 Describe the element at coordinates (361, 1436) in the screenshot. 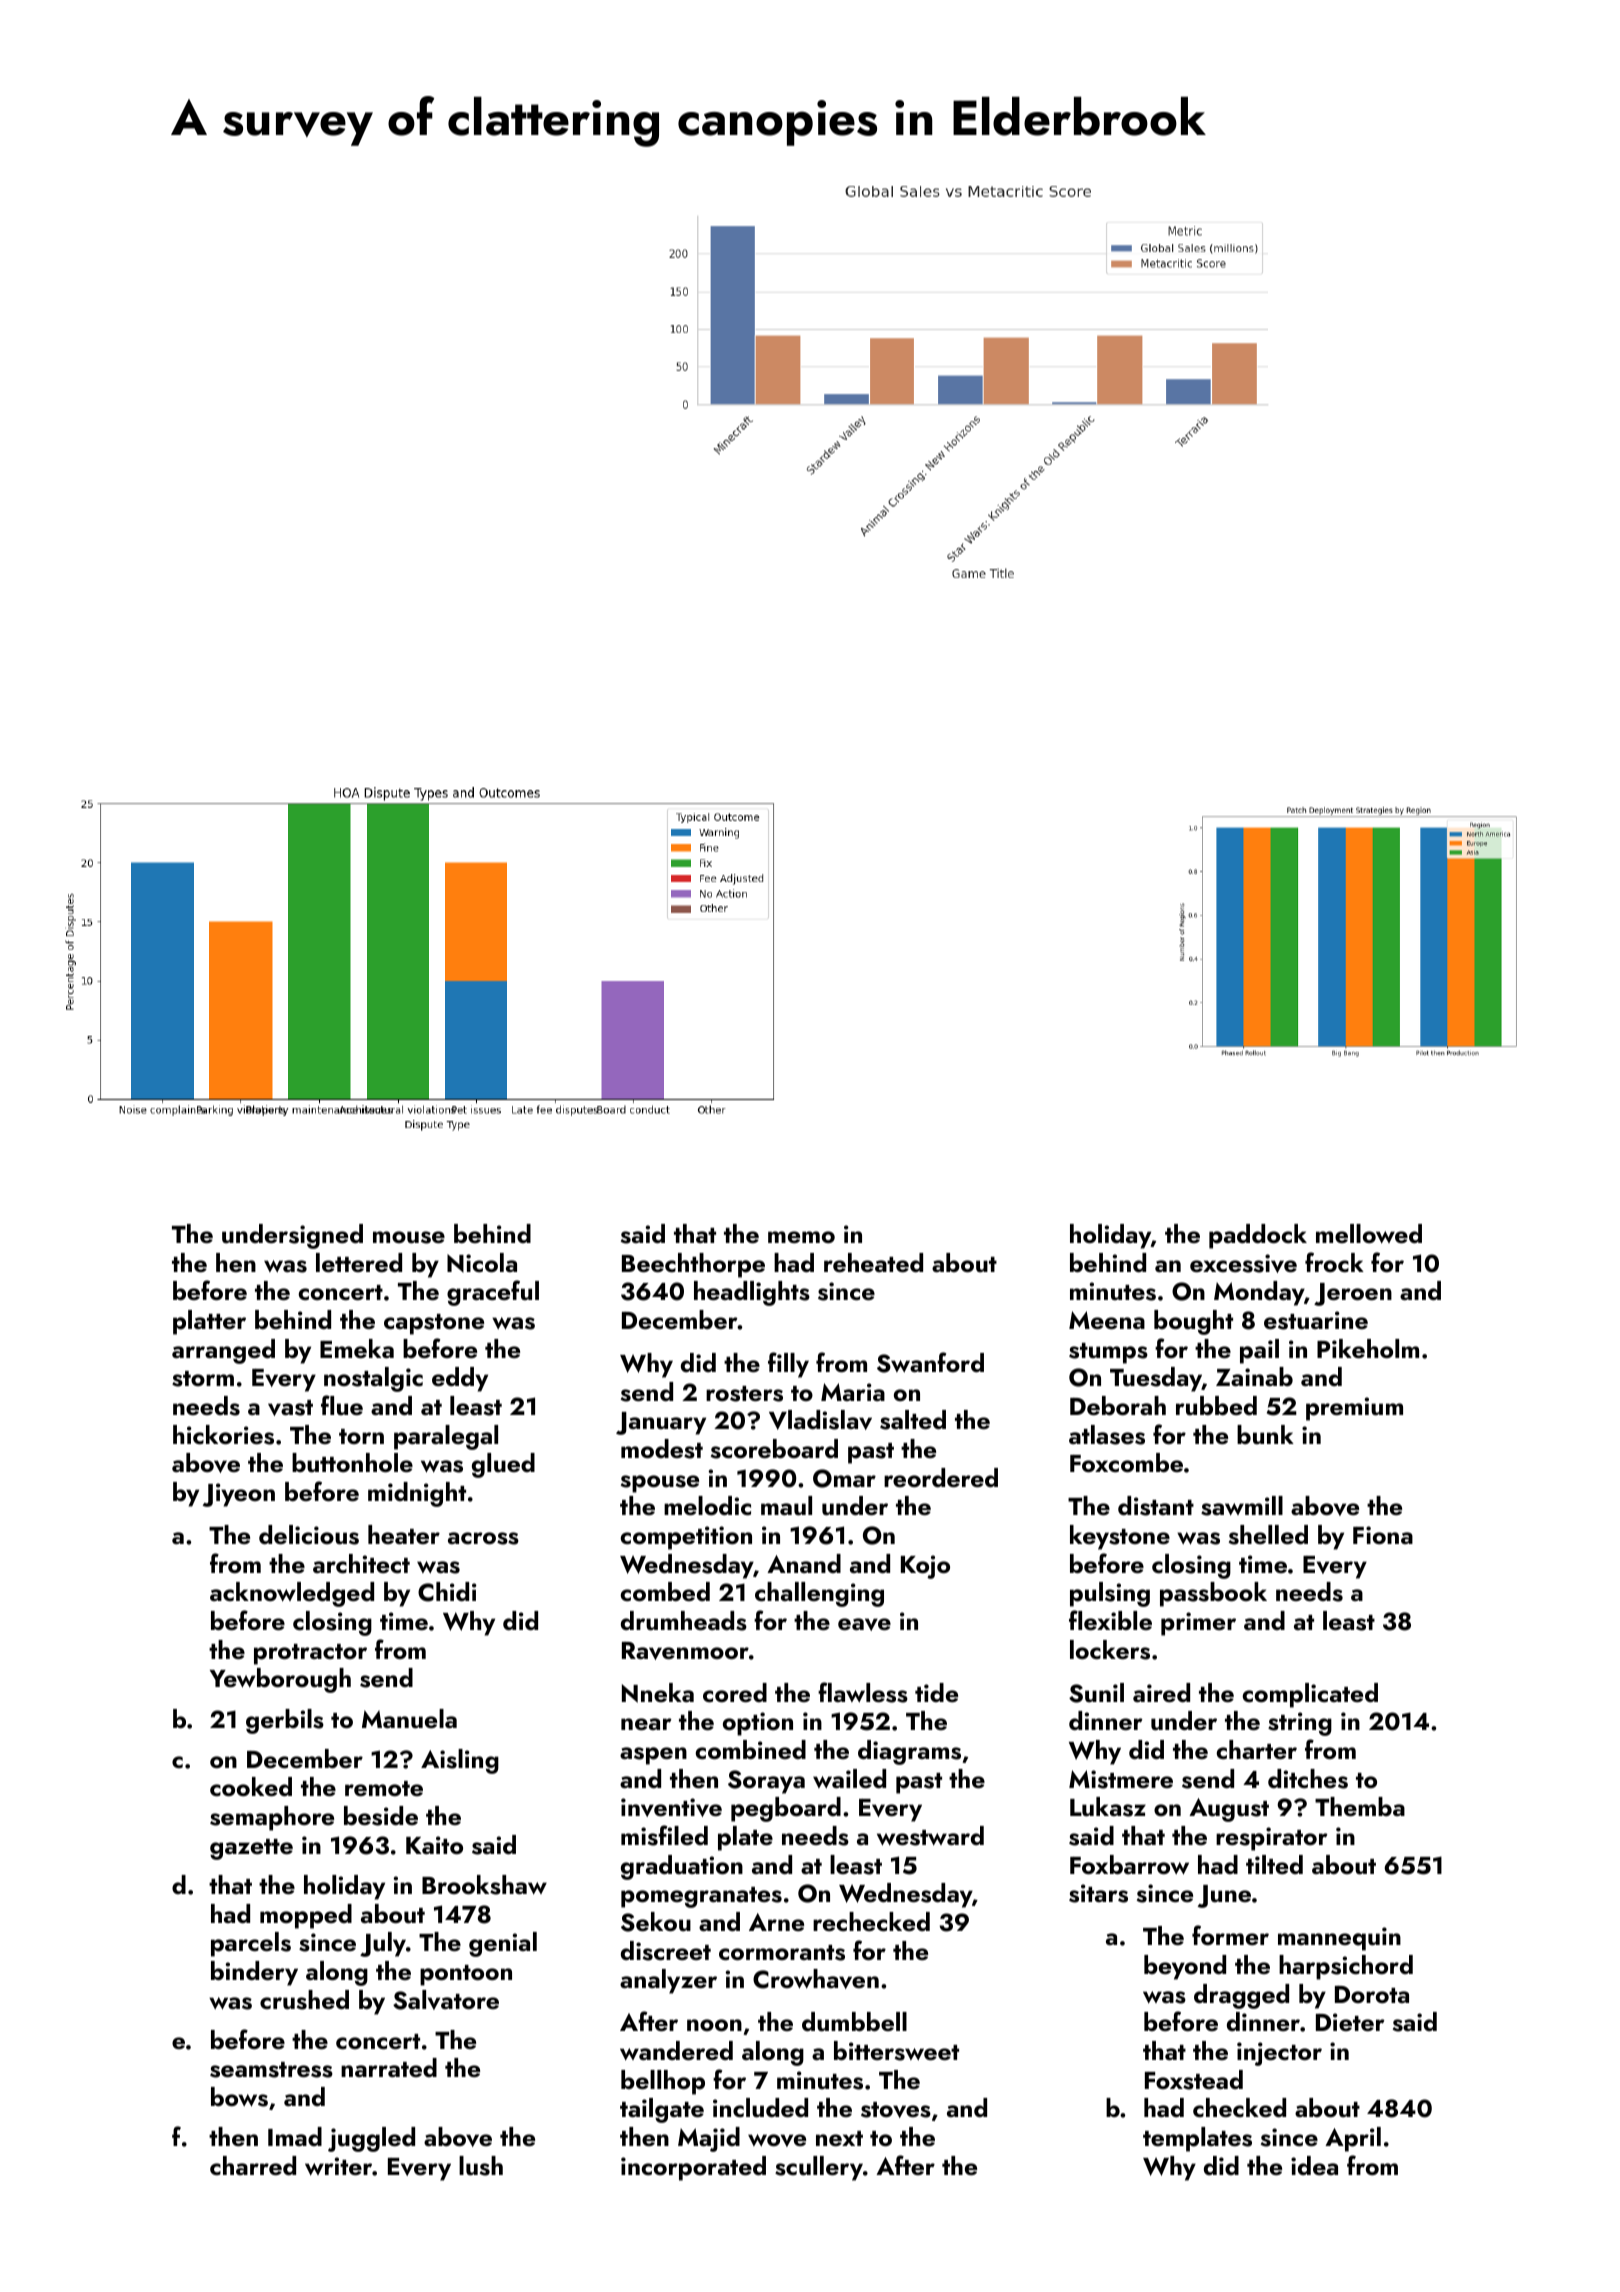

I see `torn` at that location.
